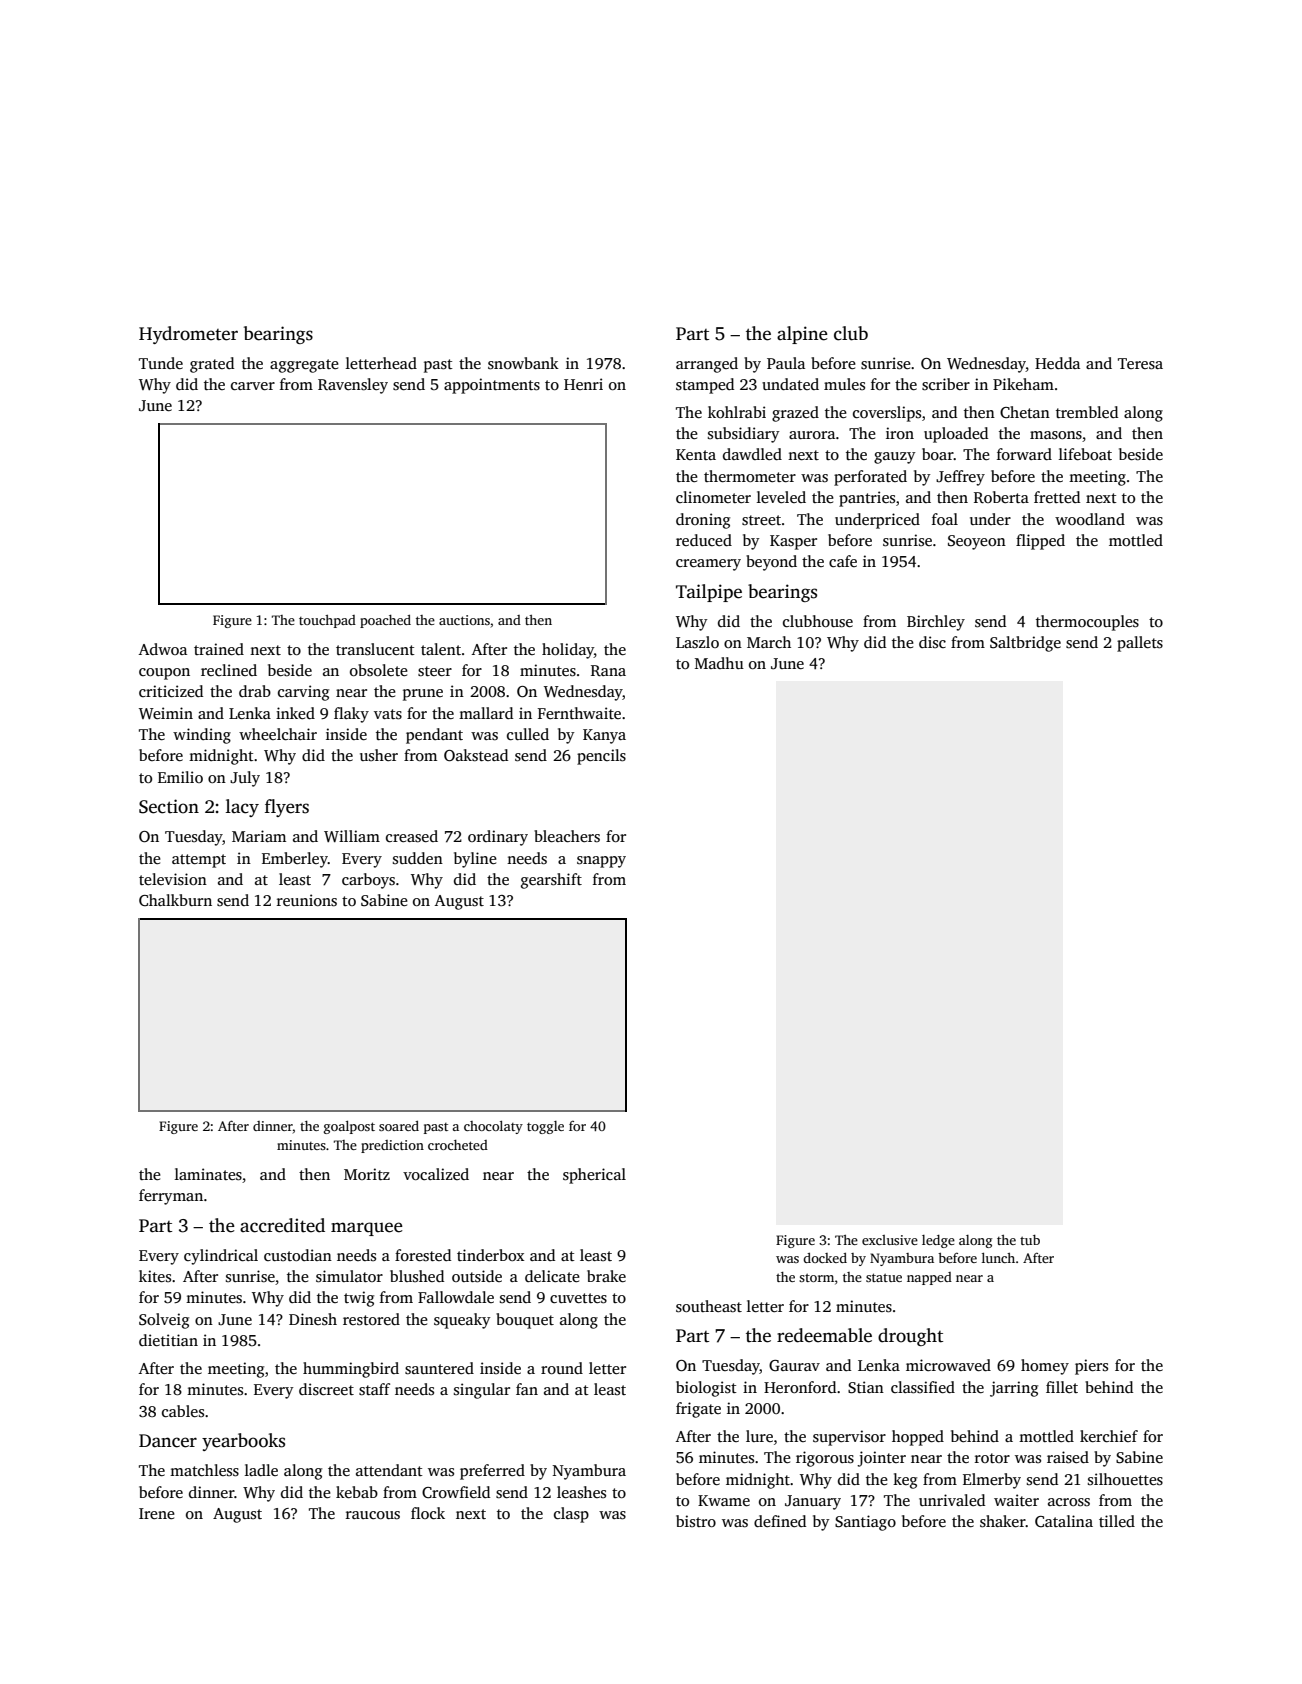  I want to click on clasp, so click(571, 1515).
